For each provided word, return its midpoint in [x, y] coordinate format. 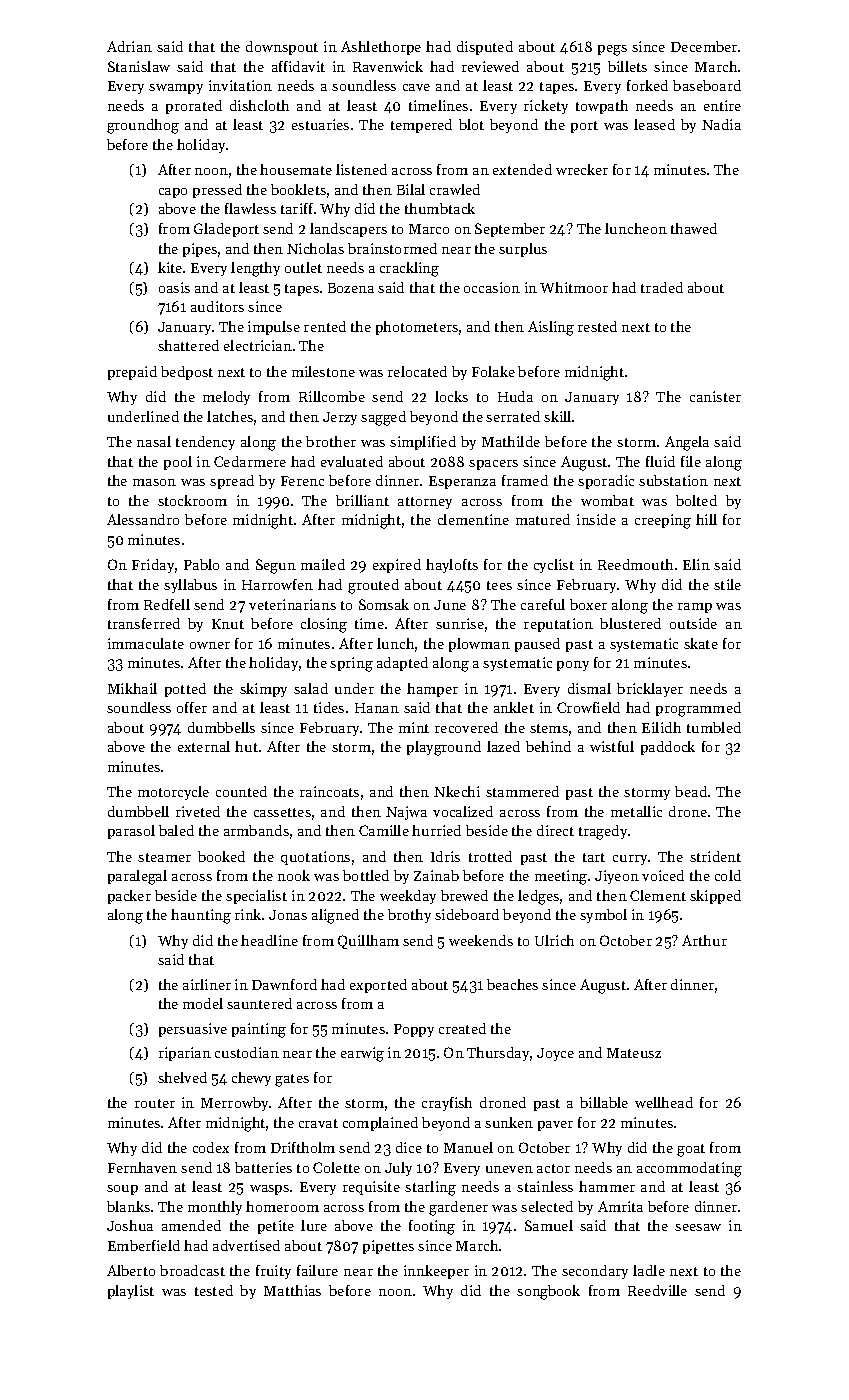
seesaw [698, 1227]
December [704, 46]
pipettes [388, 1247]
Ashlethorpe [381, 48]
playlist [131, 1292]
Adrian [129, 46]
